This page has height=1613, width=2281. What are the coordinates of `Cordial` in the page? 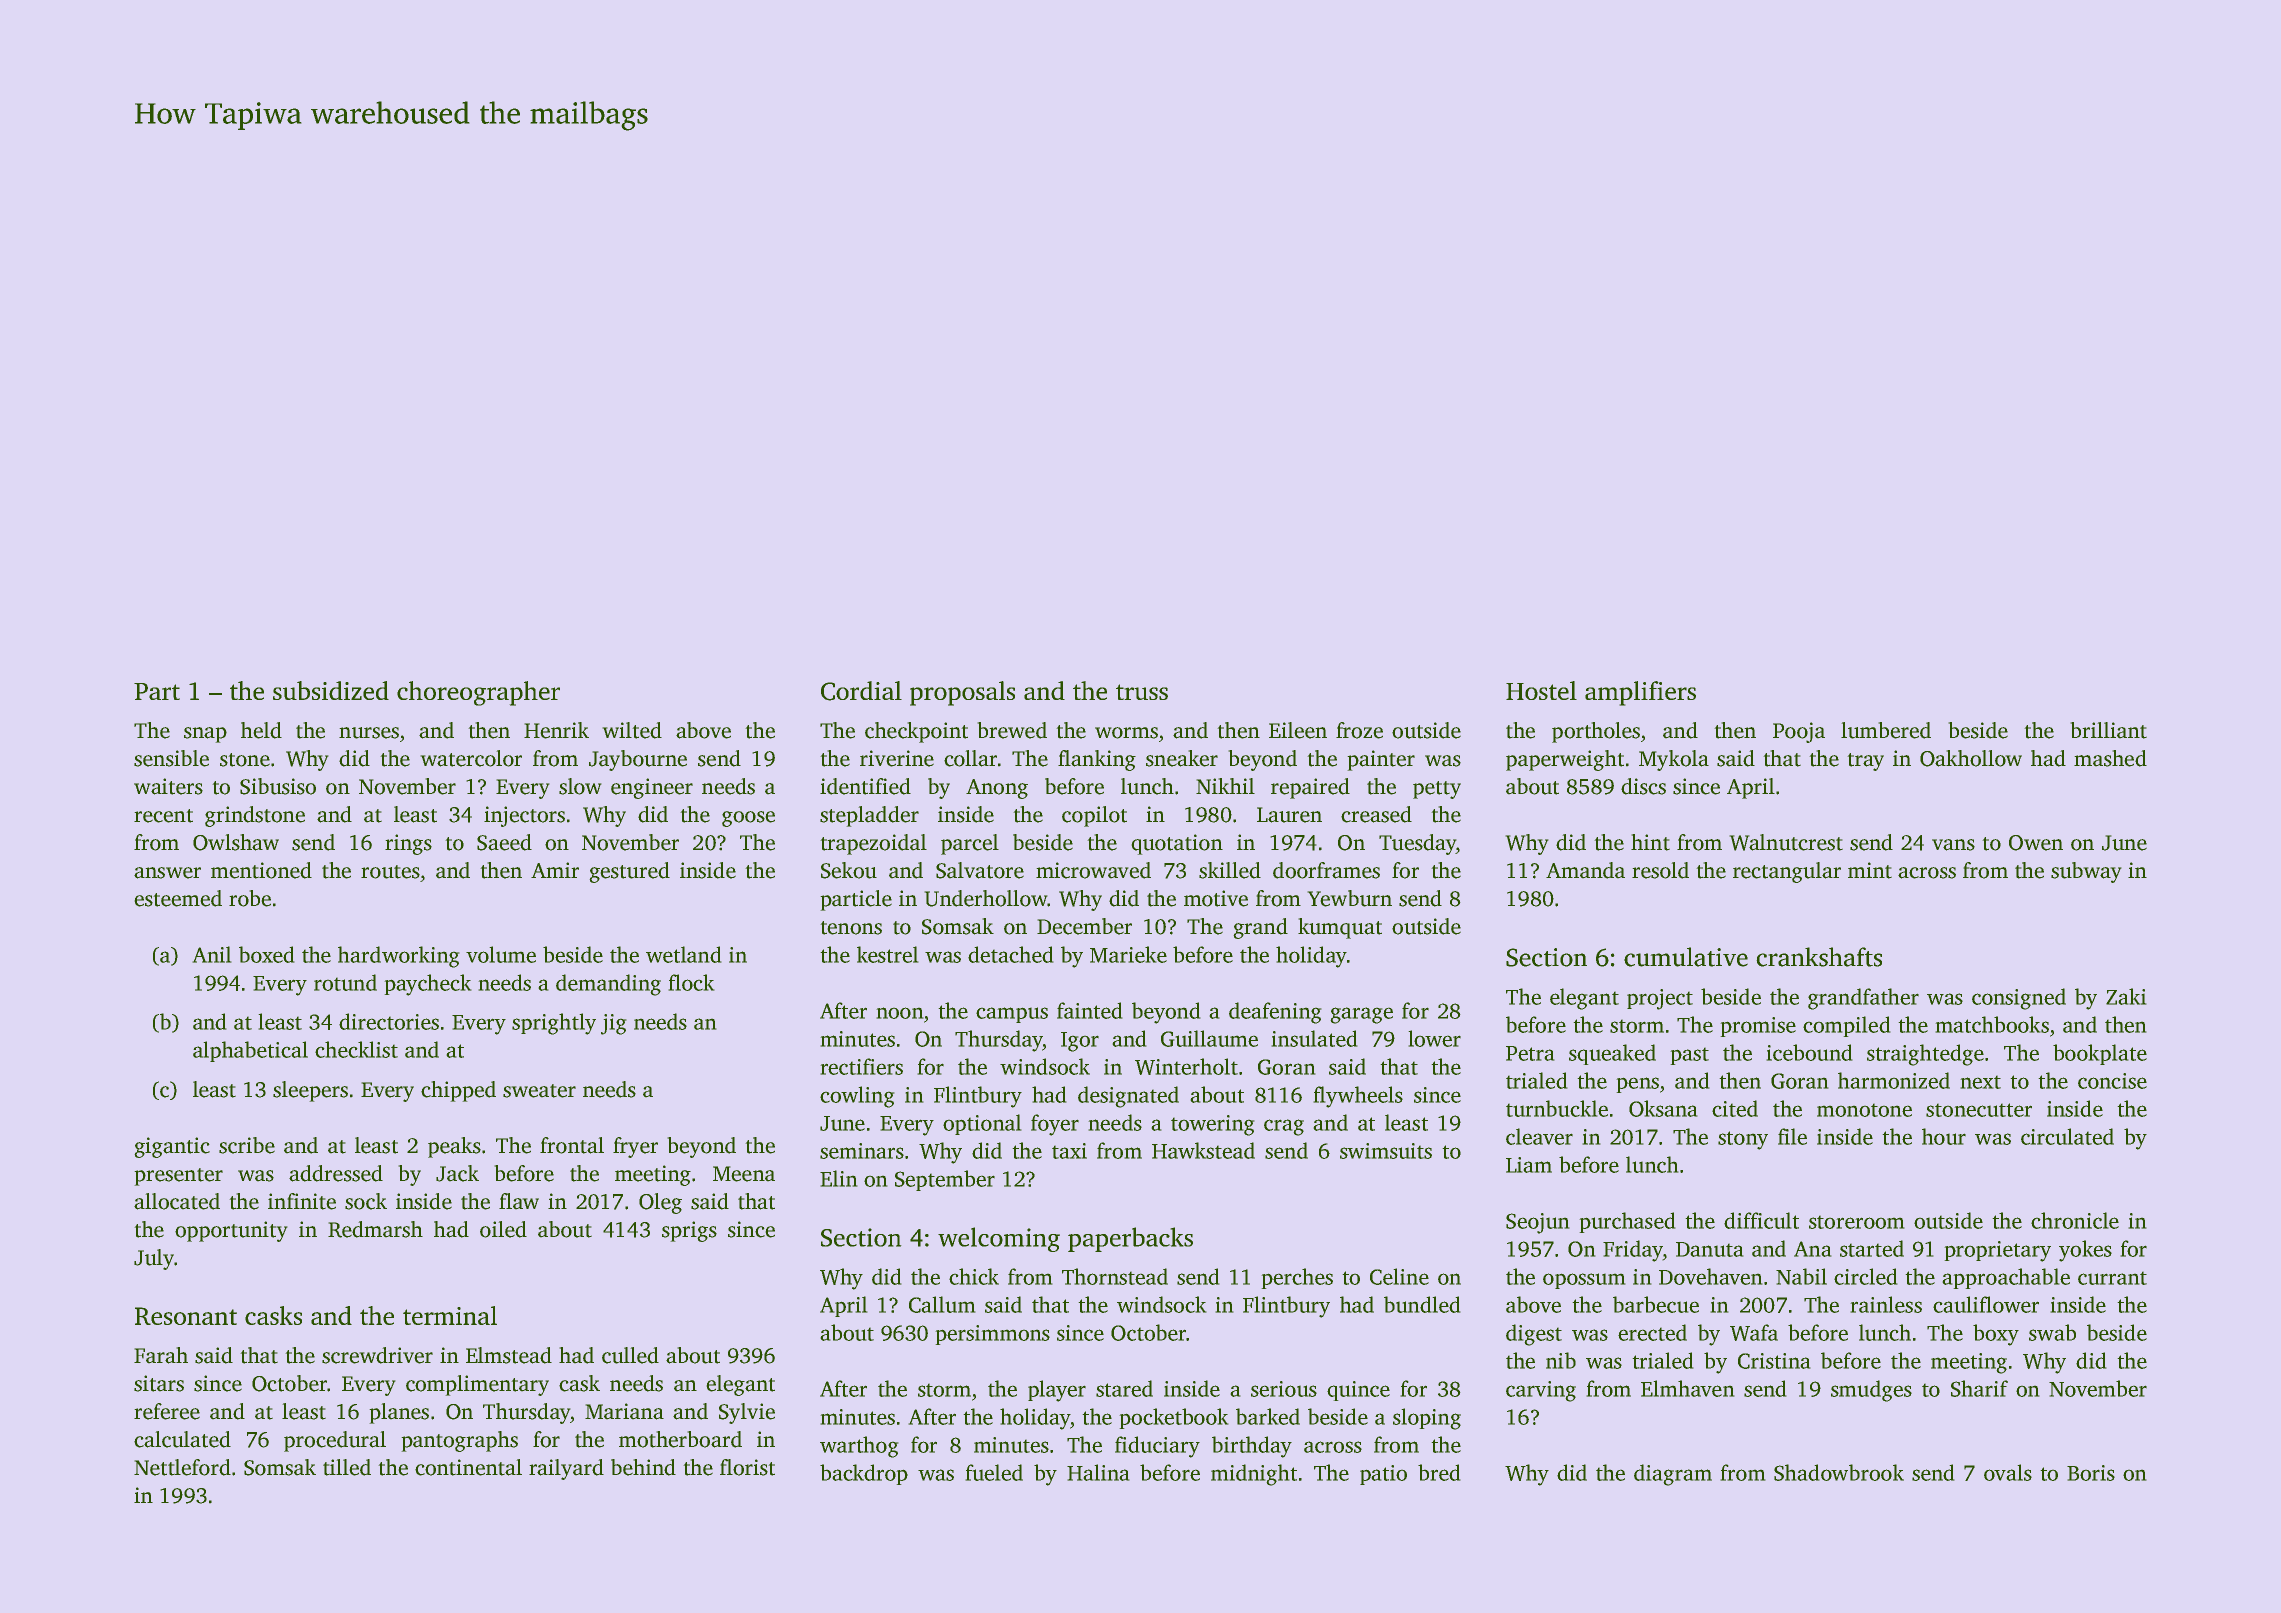 It's located at (861, 691).
